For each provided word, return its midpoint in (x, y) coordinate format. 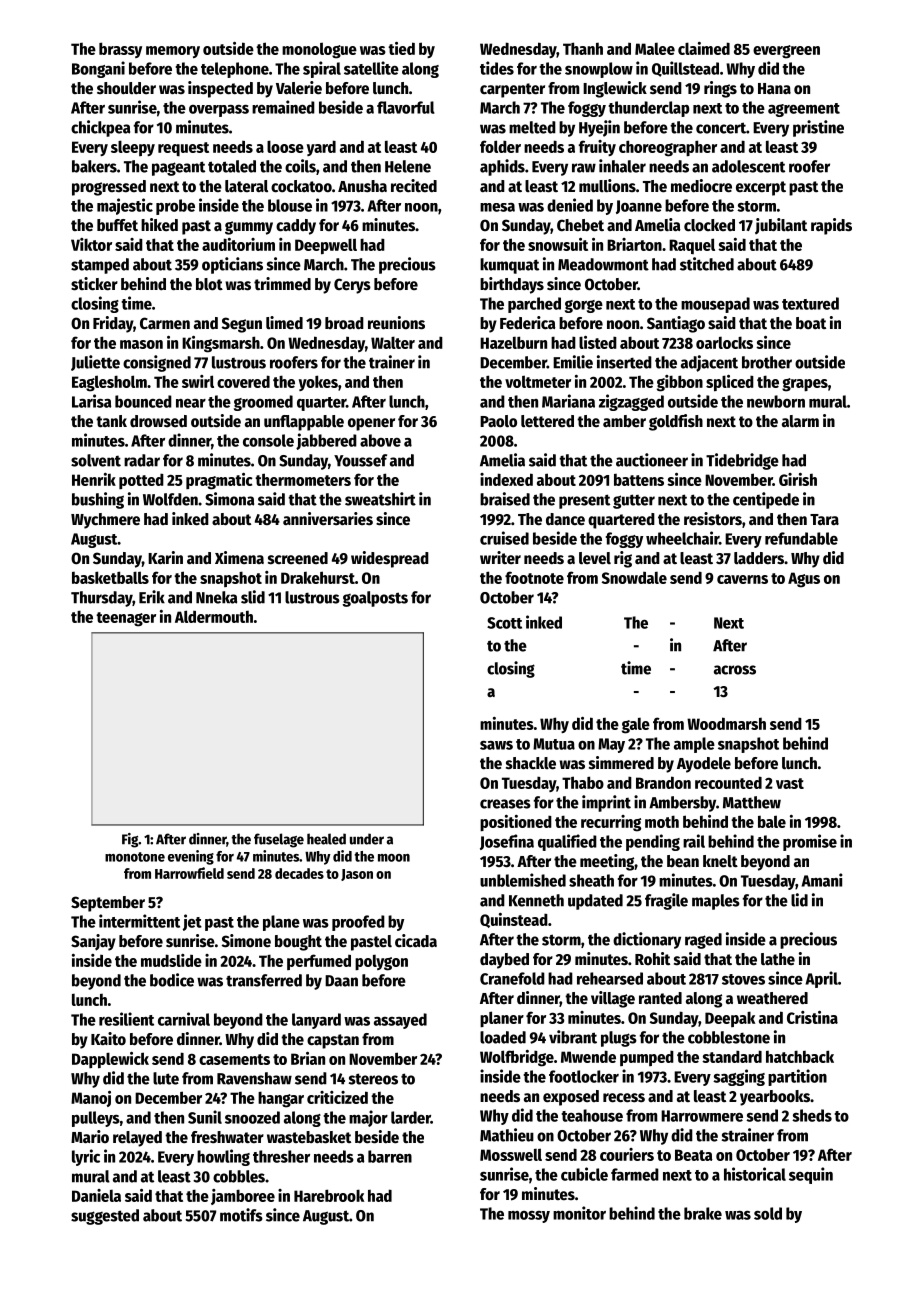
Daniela (96, 1195)
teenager (126, 619)
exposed (571, 1098)
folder (500, 146)
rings (720, 89)
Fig (130, 840)
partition (797, 1077)
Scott (504, 623)
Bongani (98, 69)
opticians (232, 265)
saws (496, 745)
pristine (818, 128)
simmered (621, 763)
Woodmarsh (726, 723)
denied (570, 205)
